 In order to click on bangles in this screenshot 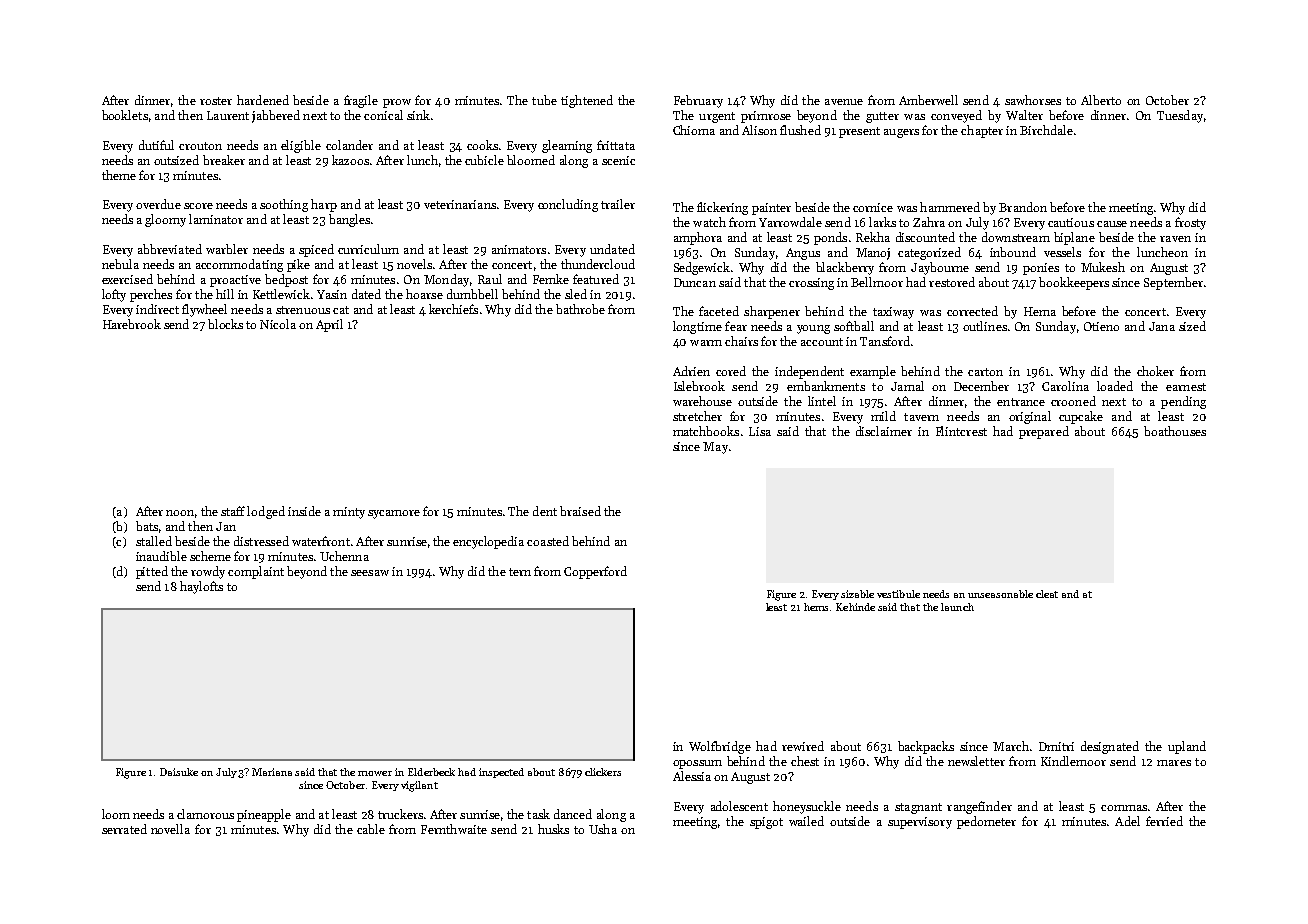, I will do `click(349, 220)`.
